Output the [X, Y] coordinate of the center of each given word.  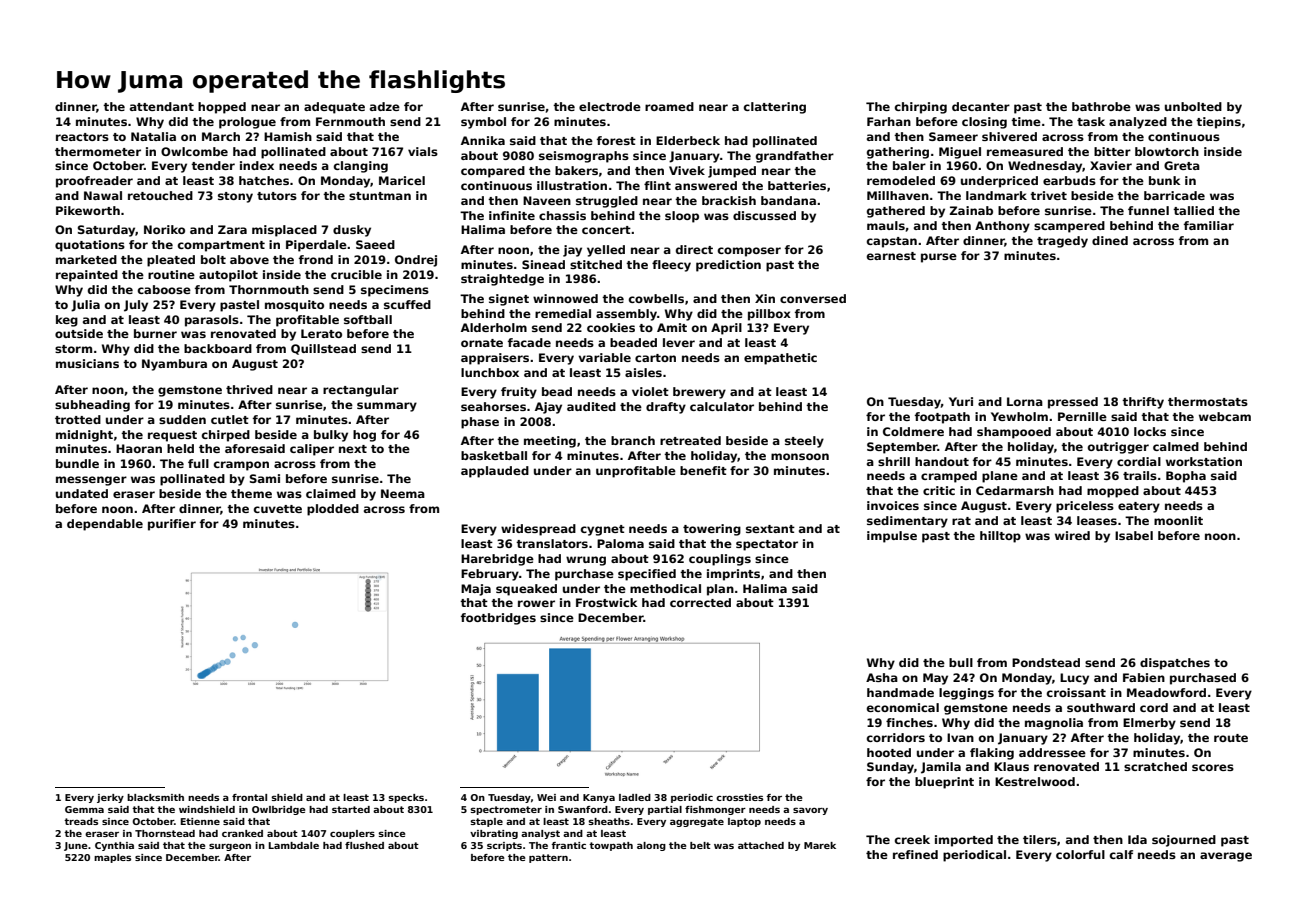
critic [939, 490]
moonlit [1178, 520]
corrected [700, 602]
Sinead [543, 264]
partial [665, 810]
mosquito [294, 306]
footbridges [498, 619]
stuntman [380, 196]
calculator [722, 406]
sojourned [1184, 841]
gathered [896, 212]
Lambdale [294, 845]
